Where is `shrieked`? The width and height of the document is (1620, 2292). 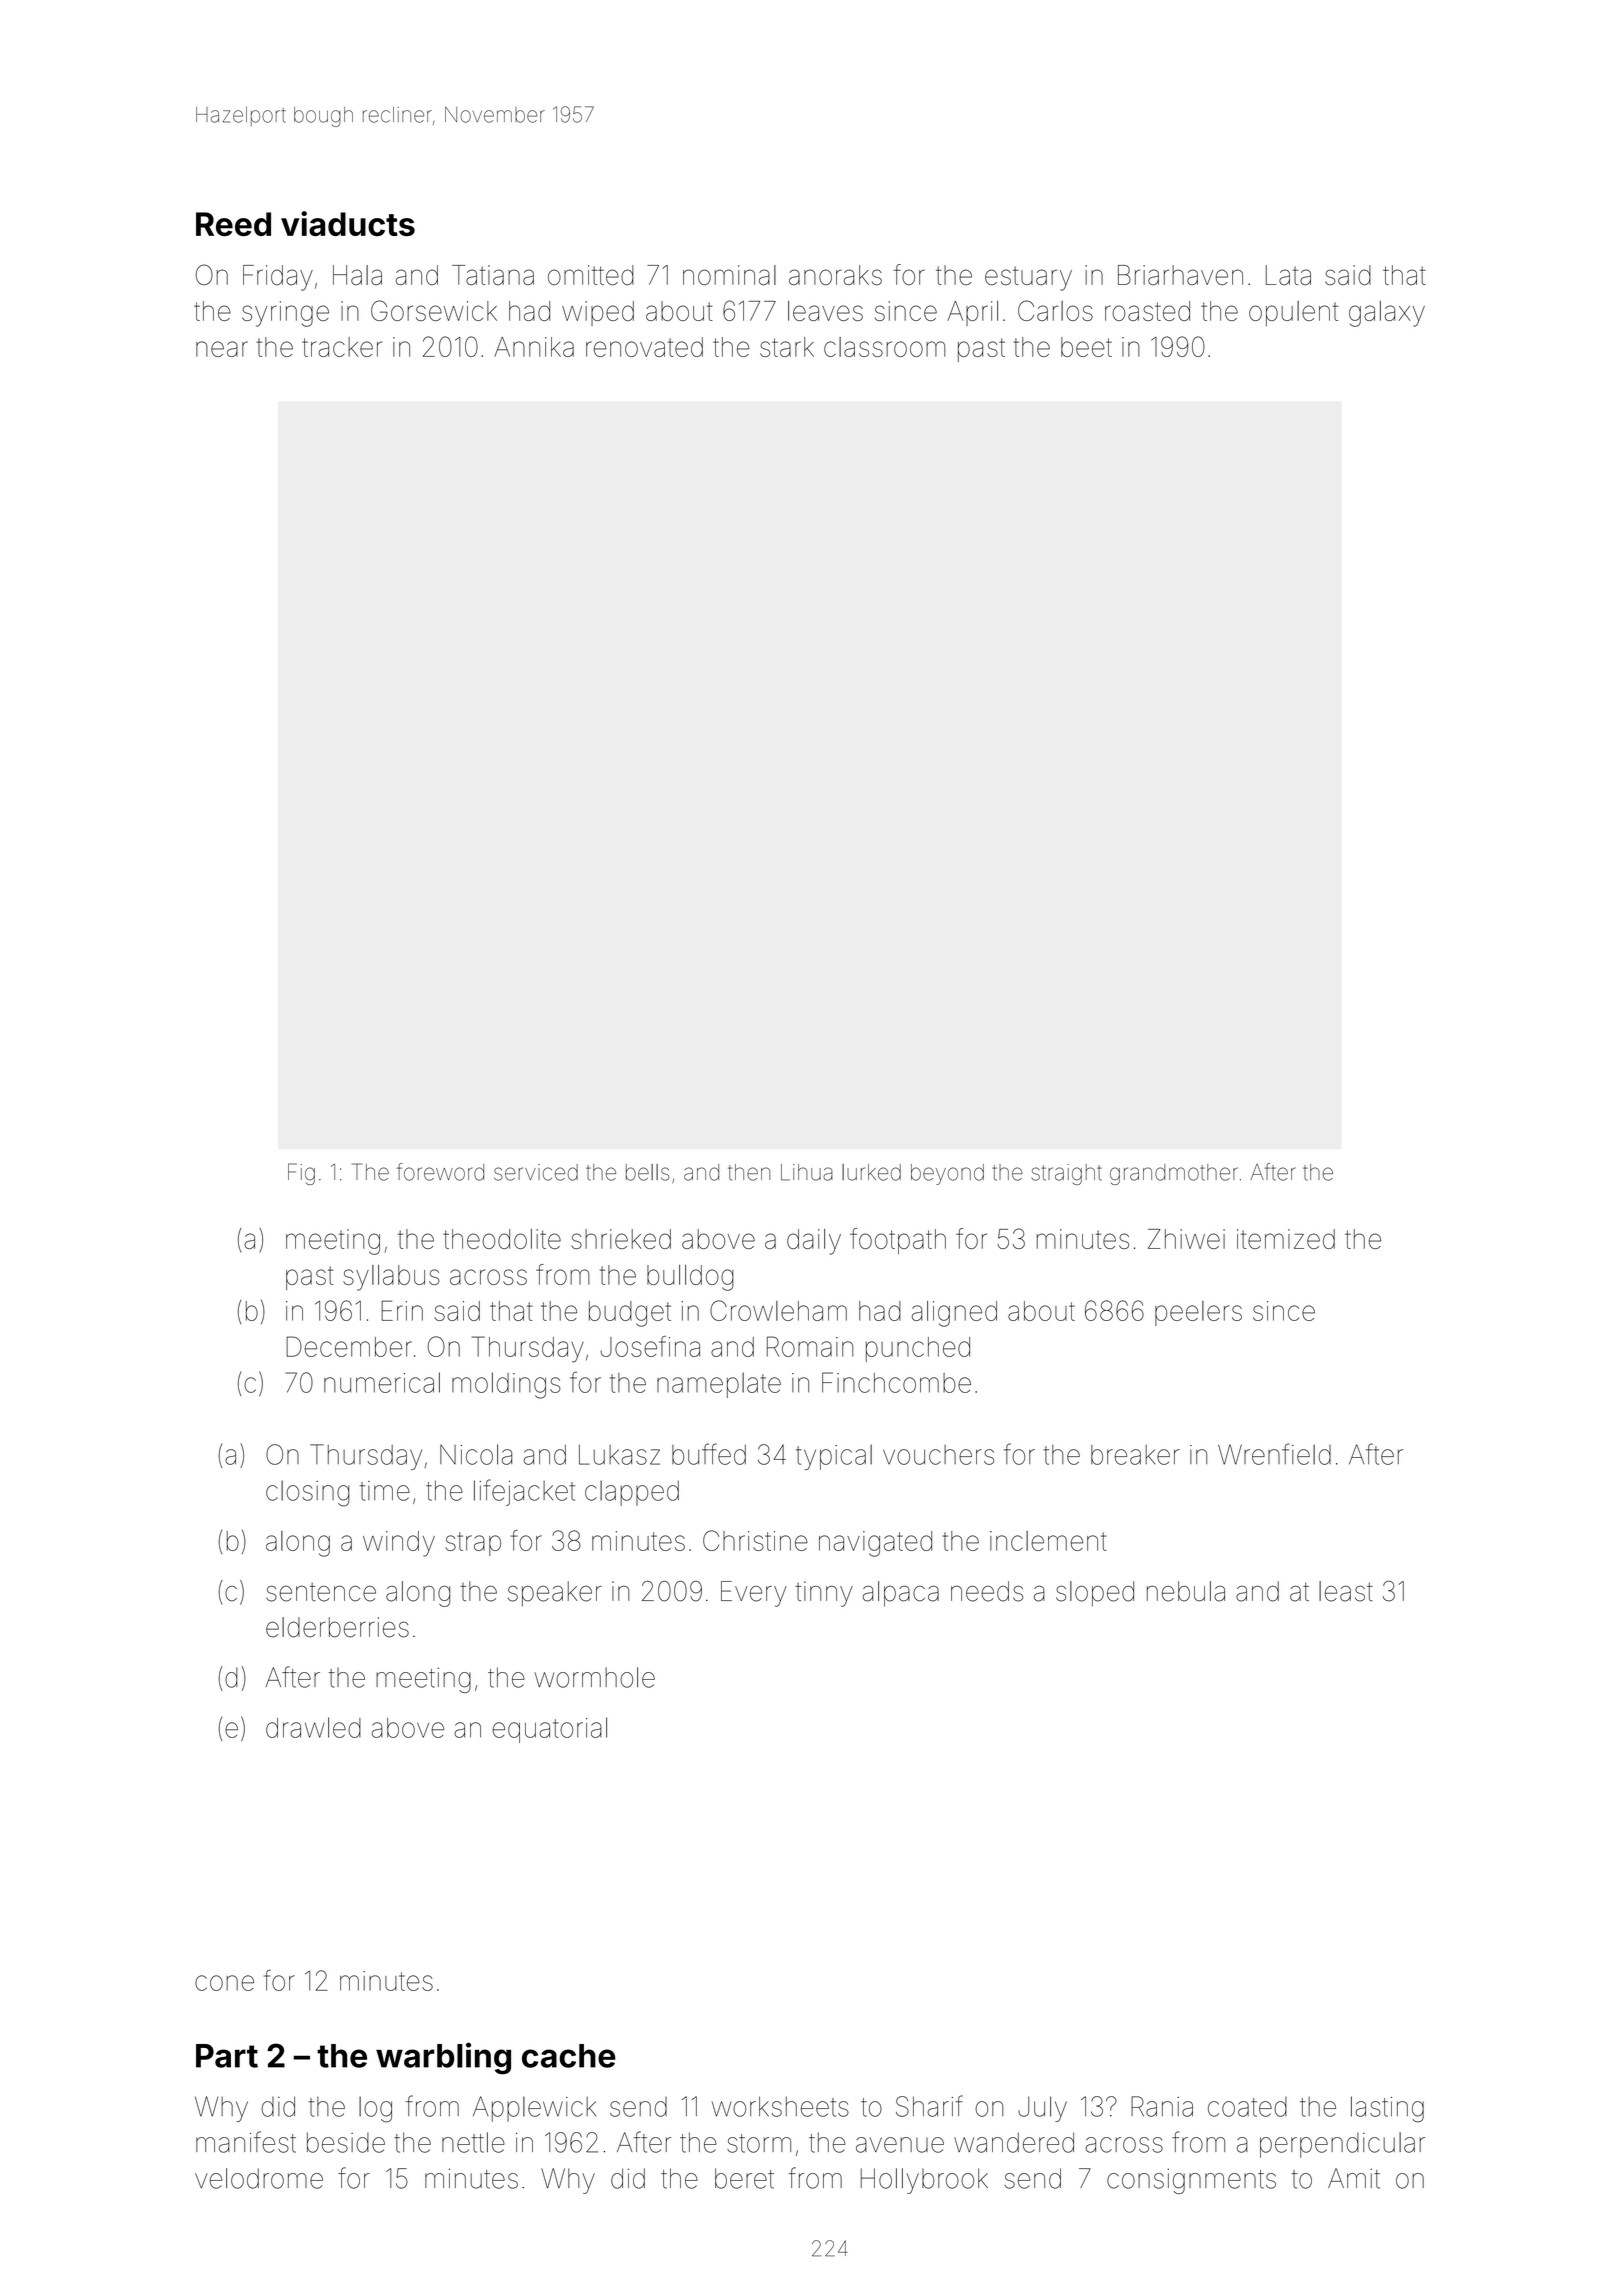
shrieked is located at coordinates (621, 1239).
